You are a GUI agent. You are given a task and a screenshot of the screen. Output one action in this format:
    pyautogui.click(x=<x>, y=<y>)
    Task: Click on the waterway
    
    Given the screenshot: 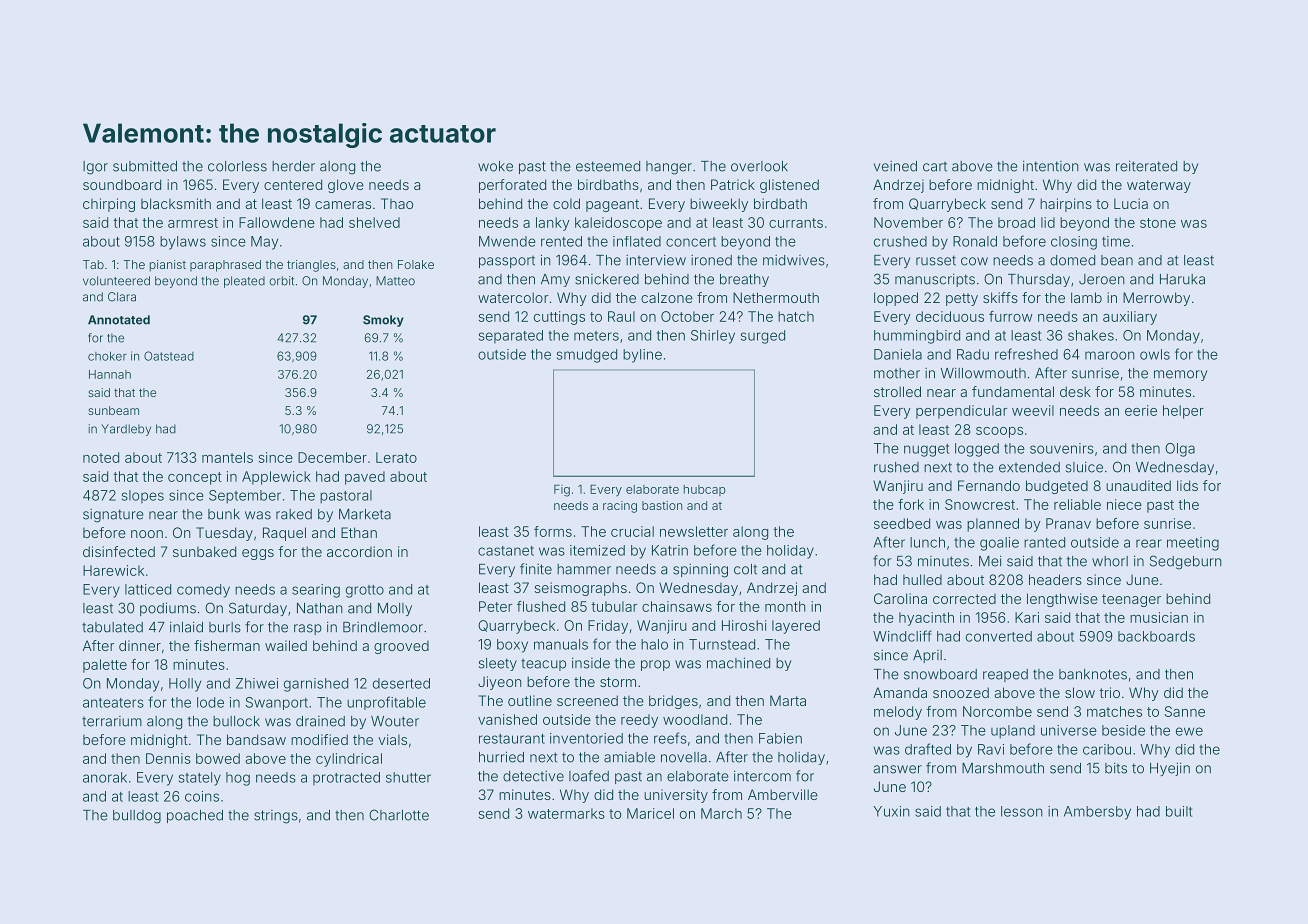 What is the action you would take?
    pyautogui.click(x=1159, y=186)
